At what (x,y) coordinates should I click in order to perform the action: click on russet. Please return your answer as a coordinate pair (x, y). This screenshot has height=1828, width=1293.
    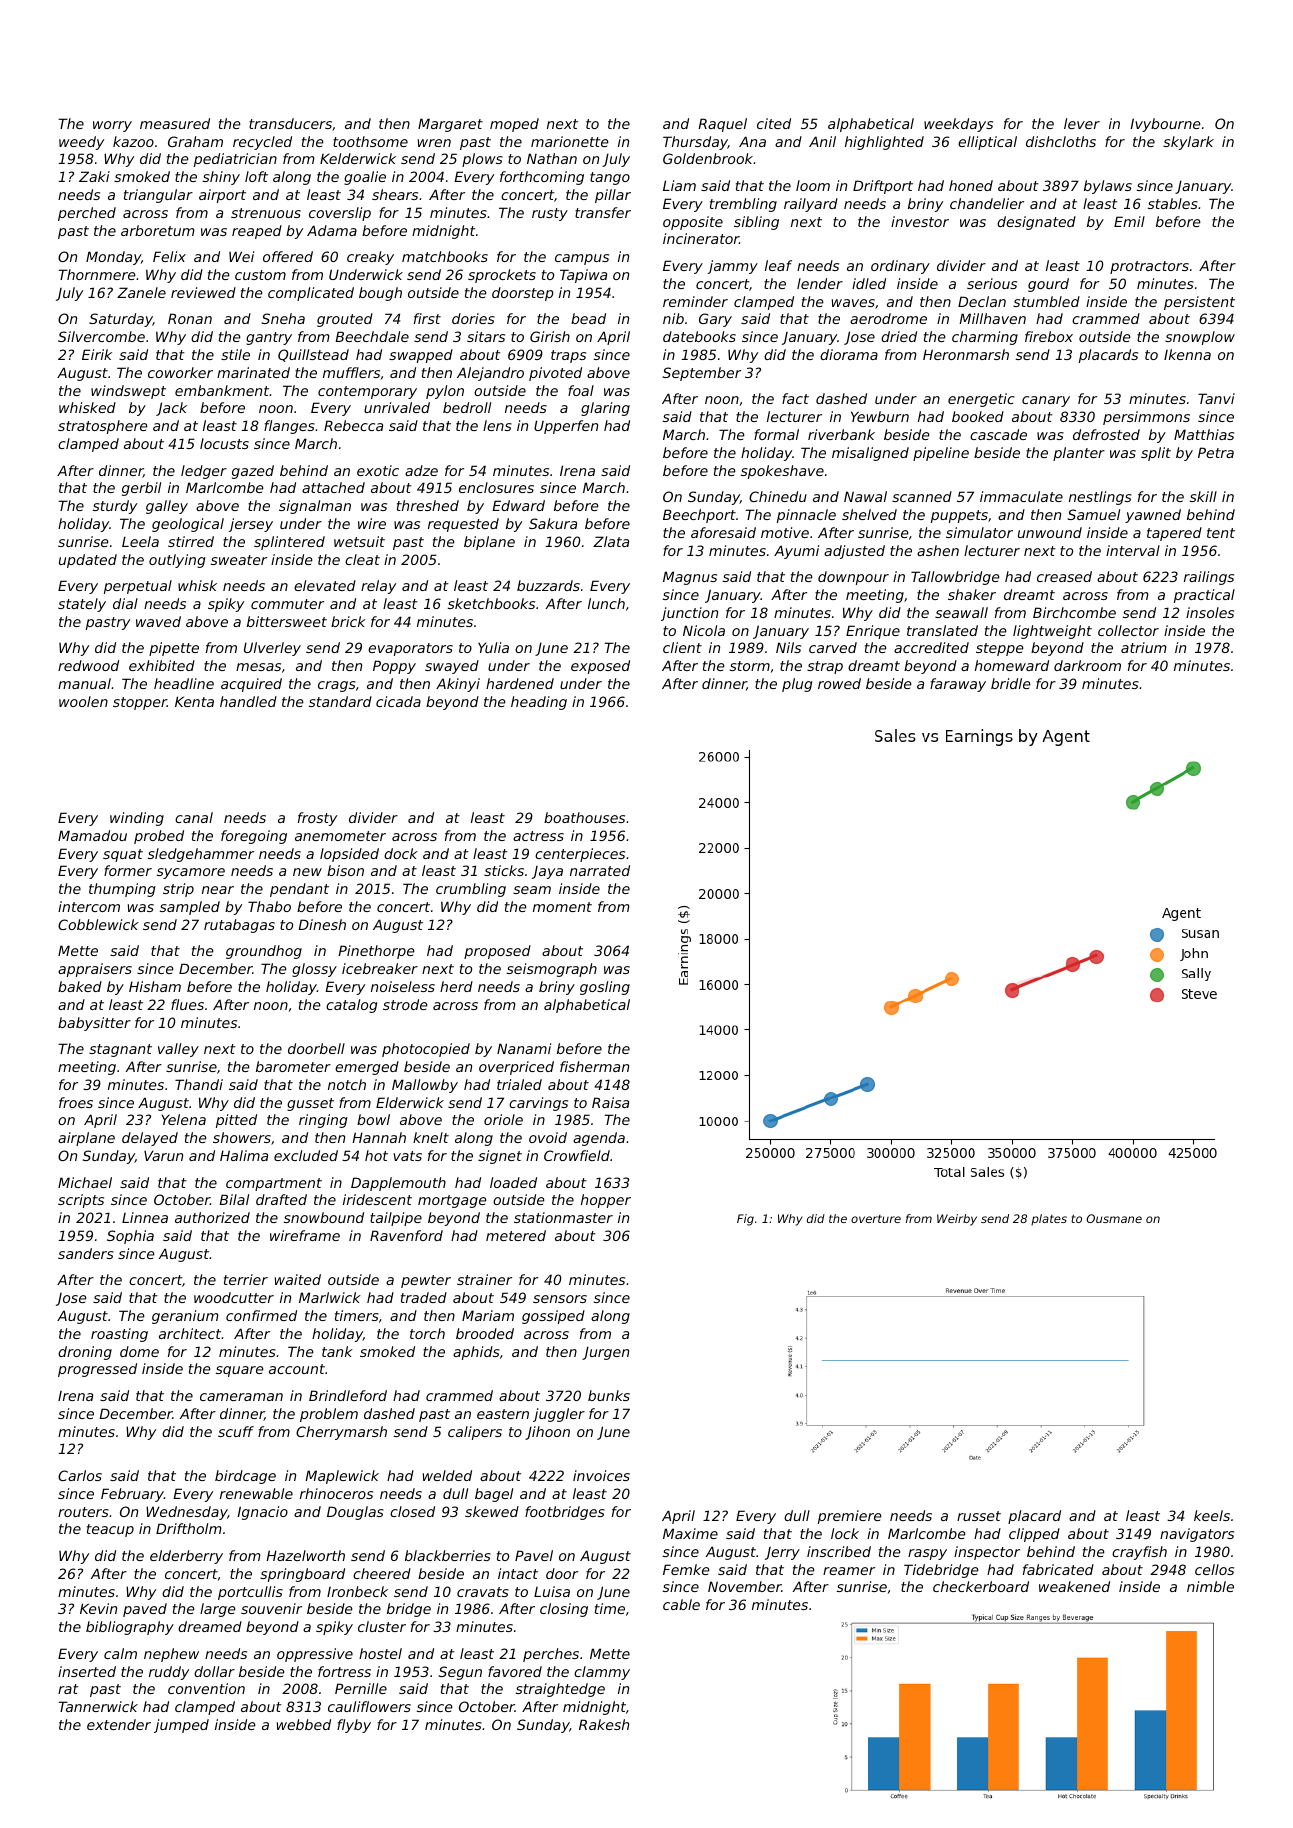
    Looking at the image, I should click on (979, 1516).
